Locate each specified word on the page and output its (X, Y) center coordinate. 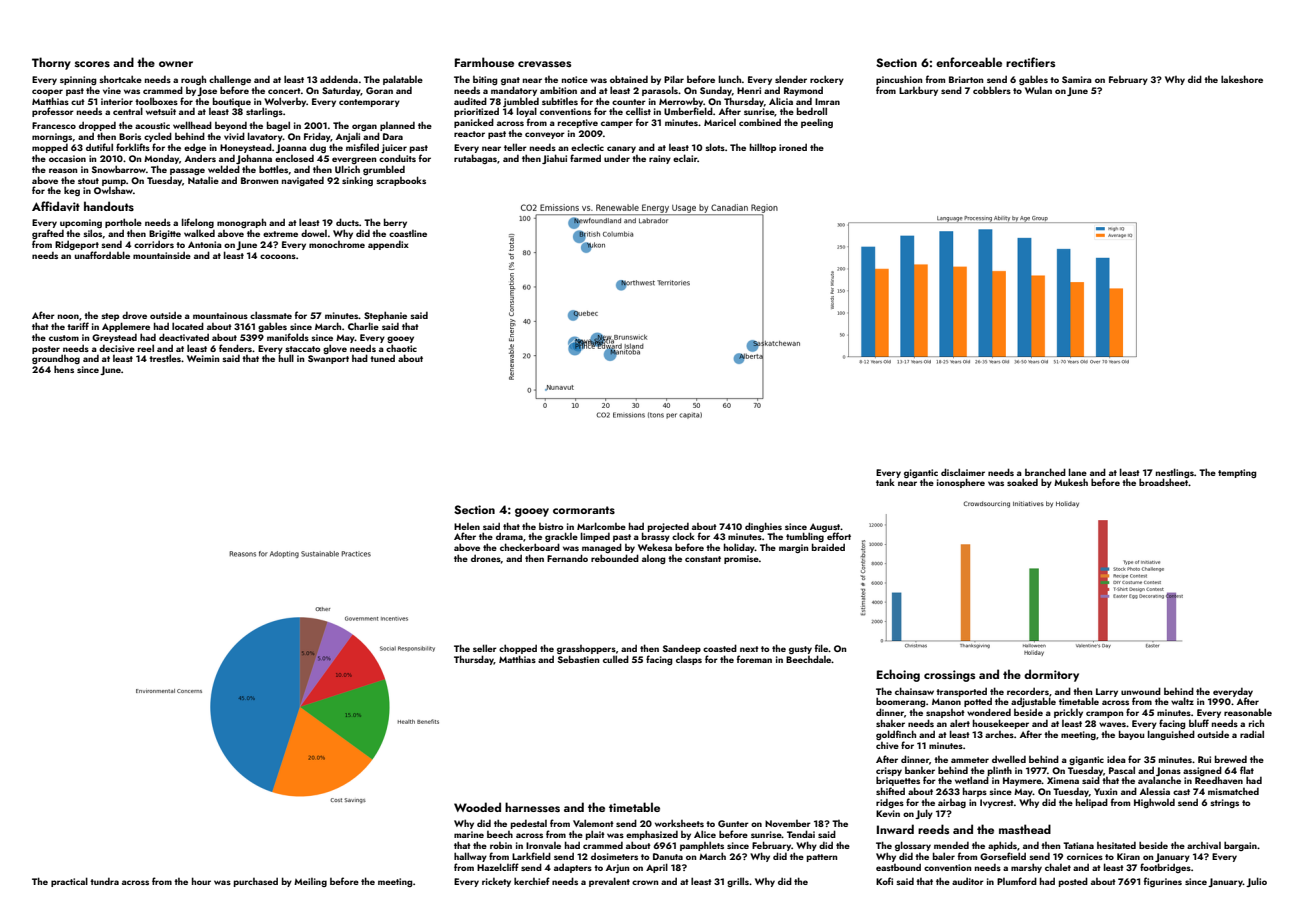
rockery (827, 80)
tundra (104, 881)
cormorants (584, 510)
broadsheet (1164, 482)
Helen (467, 526)
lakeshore (1242, 79)
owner (176, 64)
